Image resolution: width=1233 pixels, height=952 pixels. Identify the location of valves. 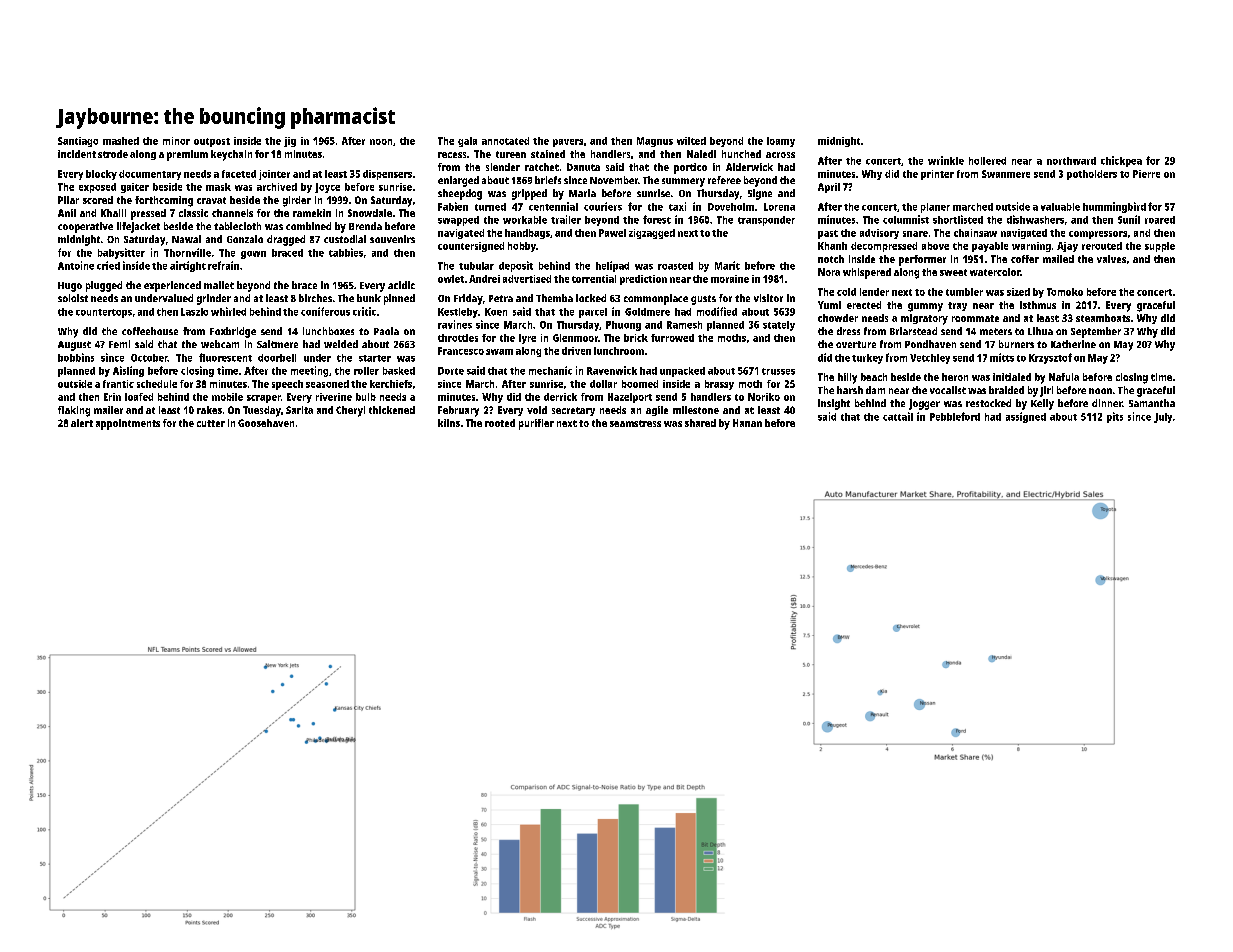
(1111, 259).
